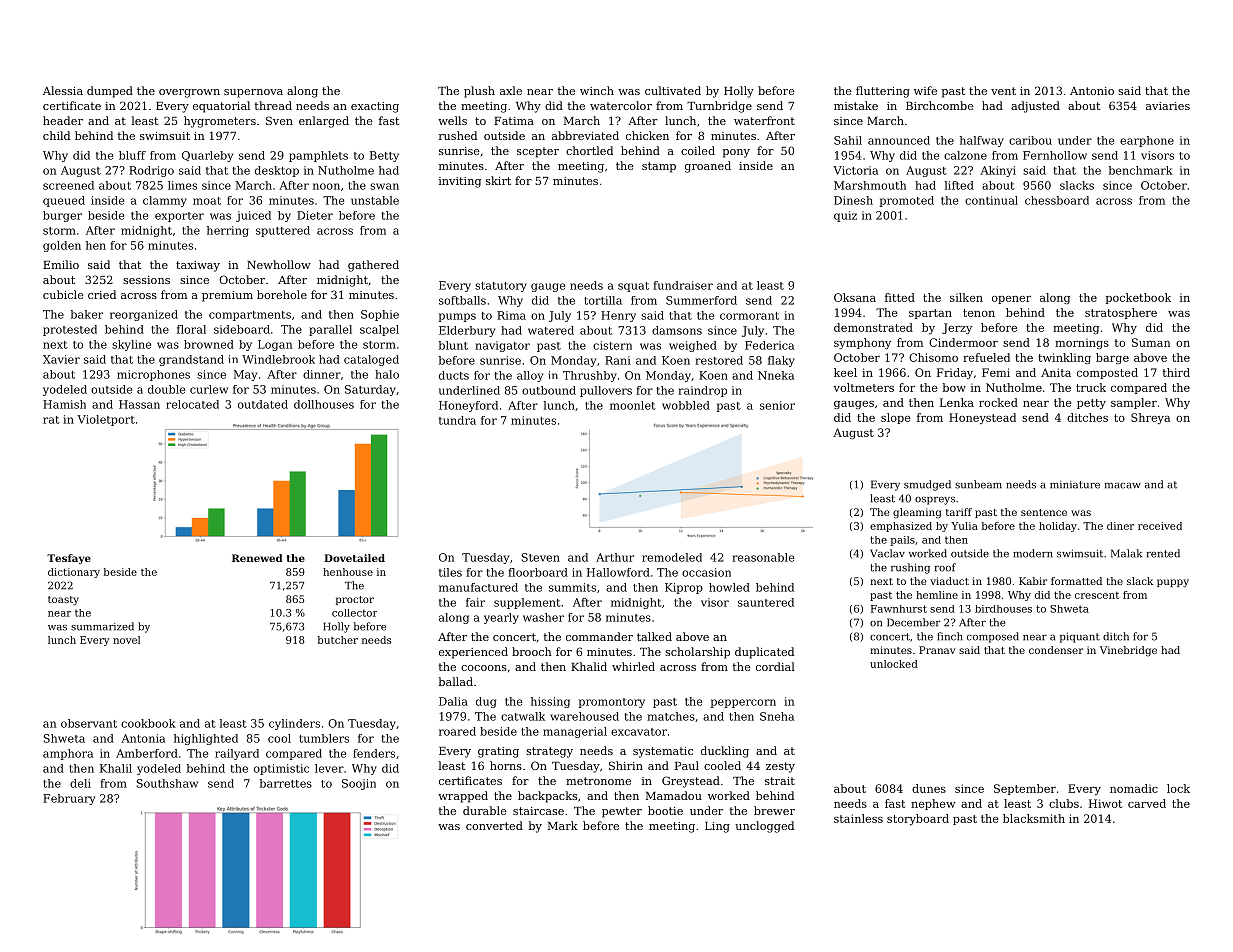 The width and height of the screenshot is (1233, 952). What do you see at coordinates (286, 783) in the screenshot?
I see `barrettes` at bounding box center [286, 783].
